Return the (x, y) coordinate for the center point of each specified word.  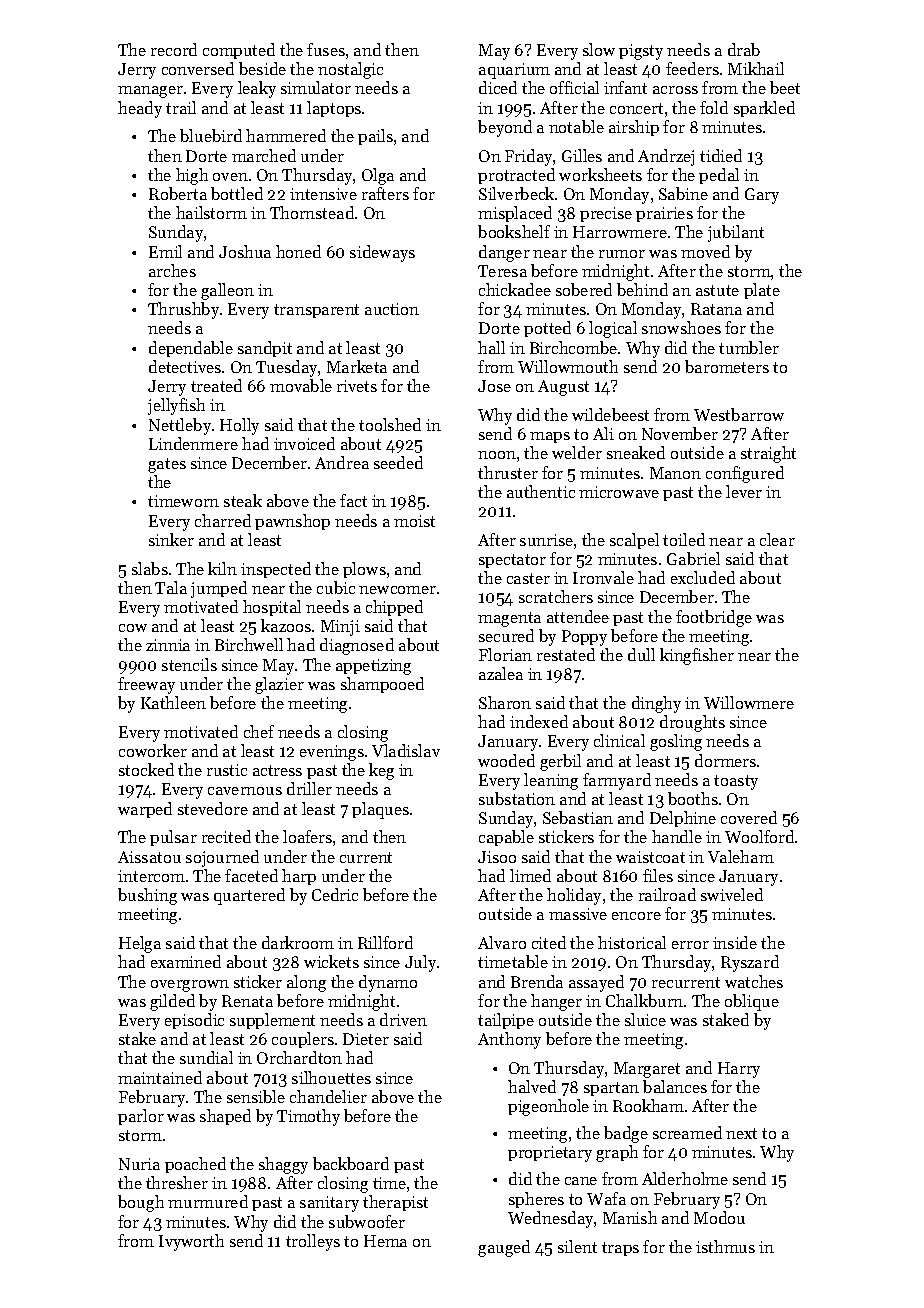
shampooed (382, 685)
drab (744, 49)
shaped (225, 1117)
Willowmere (749, 702)
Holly (239, 426)
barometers (727, 366)
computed (239, 51)
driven (403, 1019)
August (563, 388)
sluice (645, 1019)
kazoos (286, 625)
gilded (172, 1002)
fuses (326, 49)
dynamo (388, 983)
